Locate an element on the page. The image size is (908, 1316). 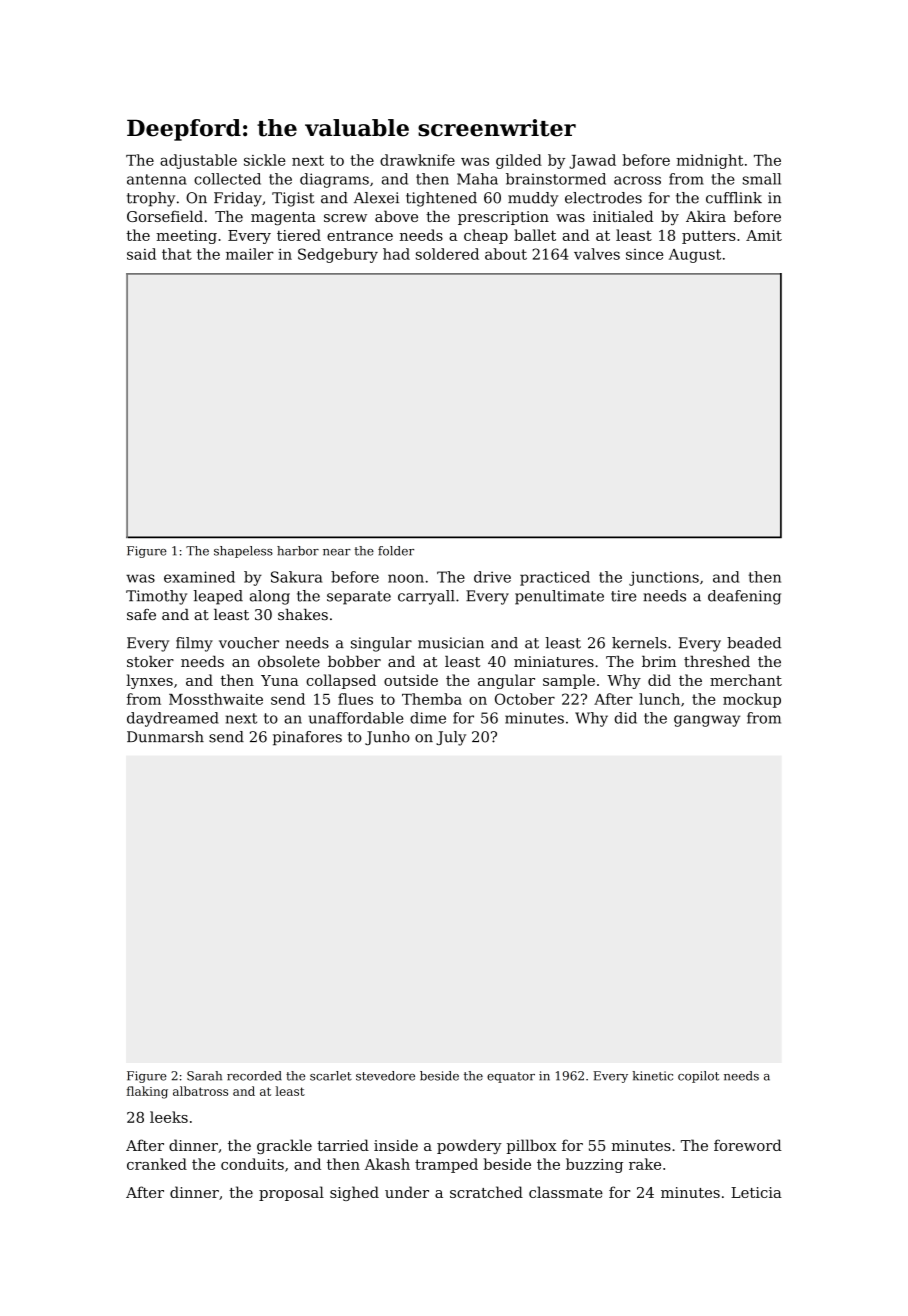
Dunmarsh is located at coordinates (165, 737).
